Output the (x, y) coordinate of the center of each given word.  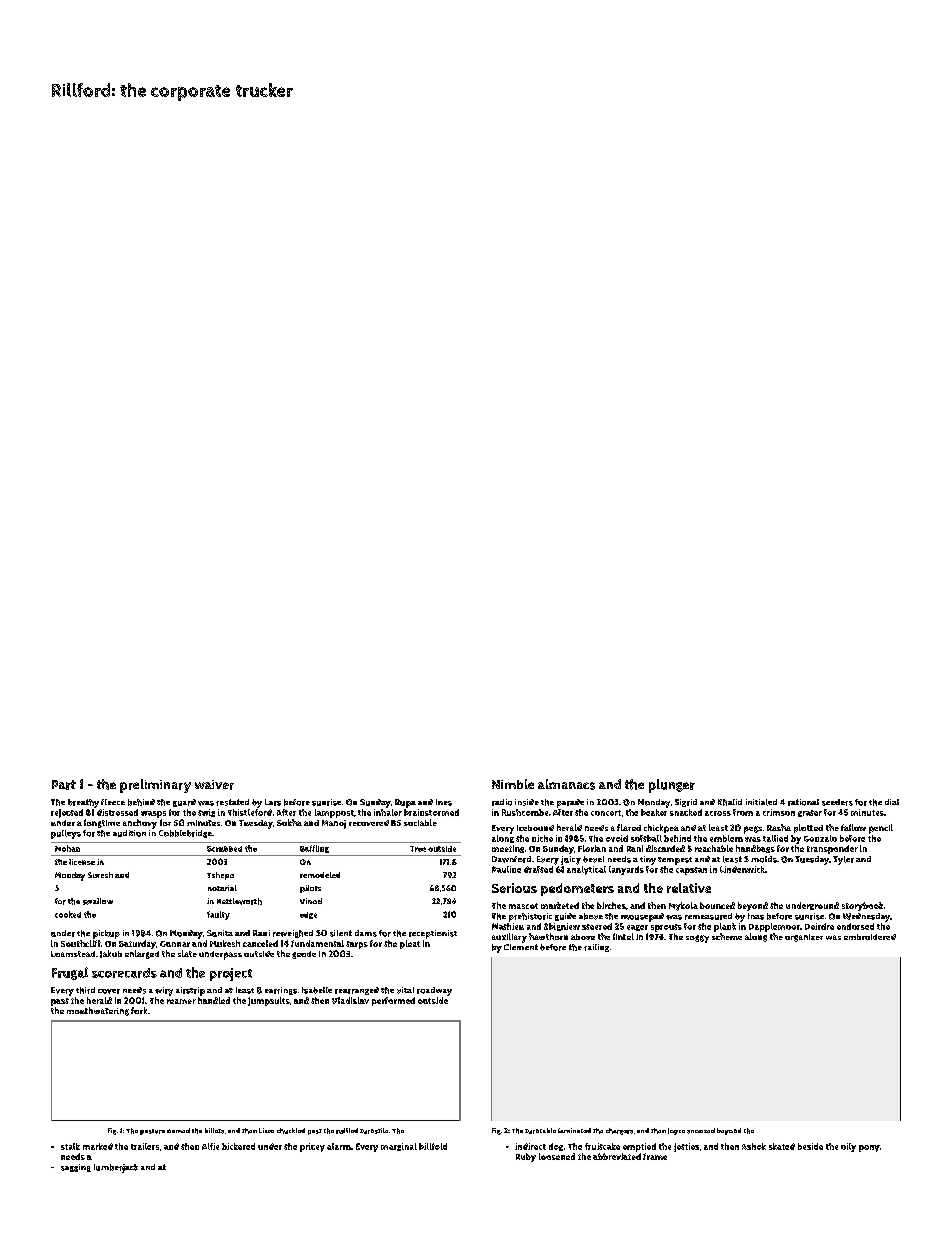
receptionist (433, 934)
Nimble (513, 784)
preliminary (155, 786)
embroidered (870, 937)
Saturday (137, 944)
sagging (76, 1168)
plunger (672, 786)
